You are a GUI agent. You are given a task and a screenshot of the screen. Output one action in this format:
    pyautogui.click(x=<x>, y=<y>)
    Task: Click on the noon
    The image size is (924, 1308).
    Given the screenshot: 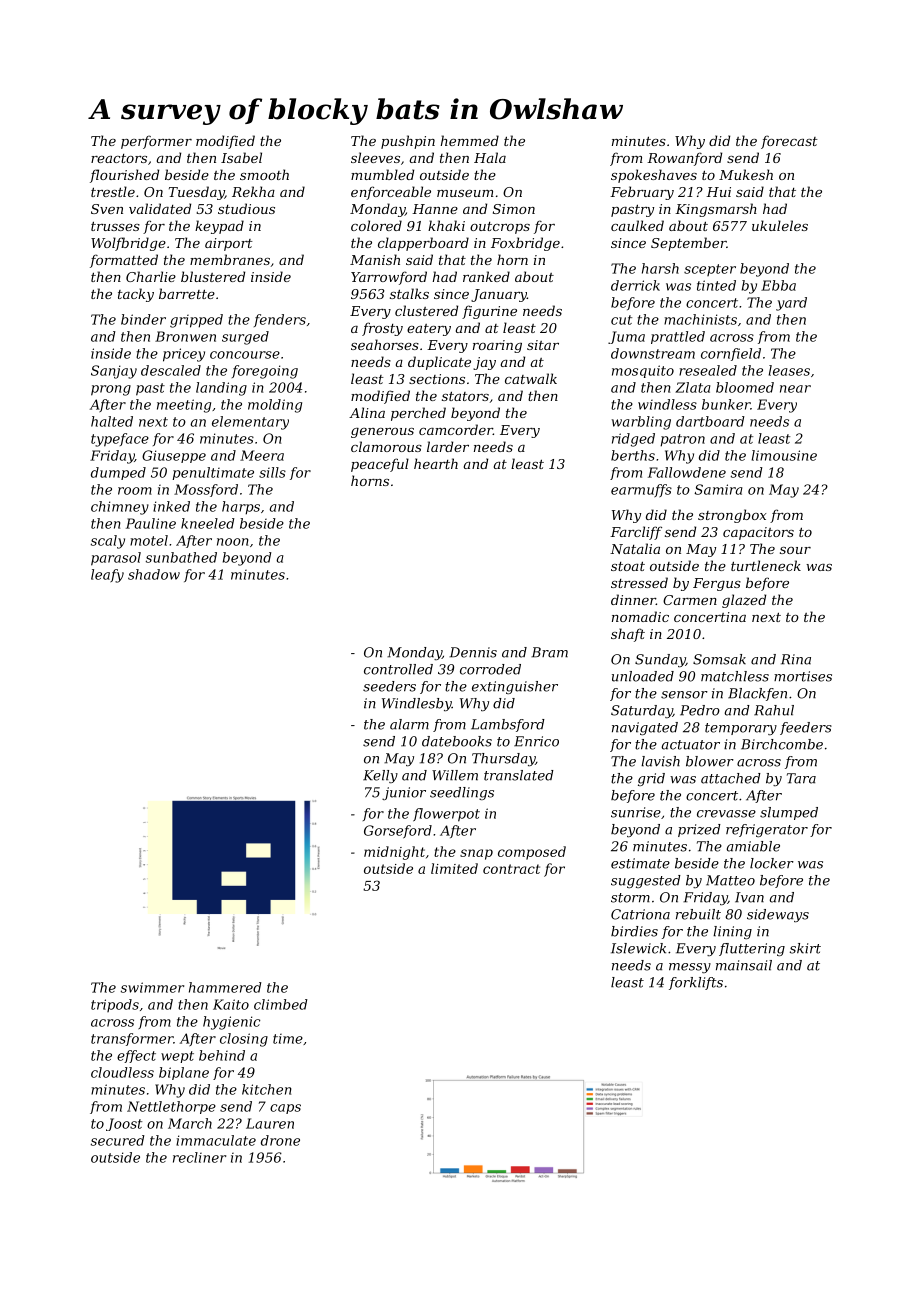 What is the action you would take?
    pyautogui.click(x=233, y=542)
